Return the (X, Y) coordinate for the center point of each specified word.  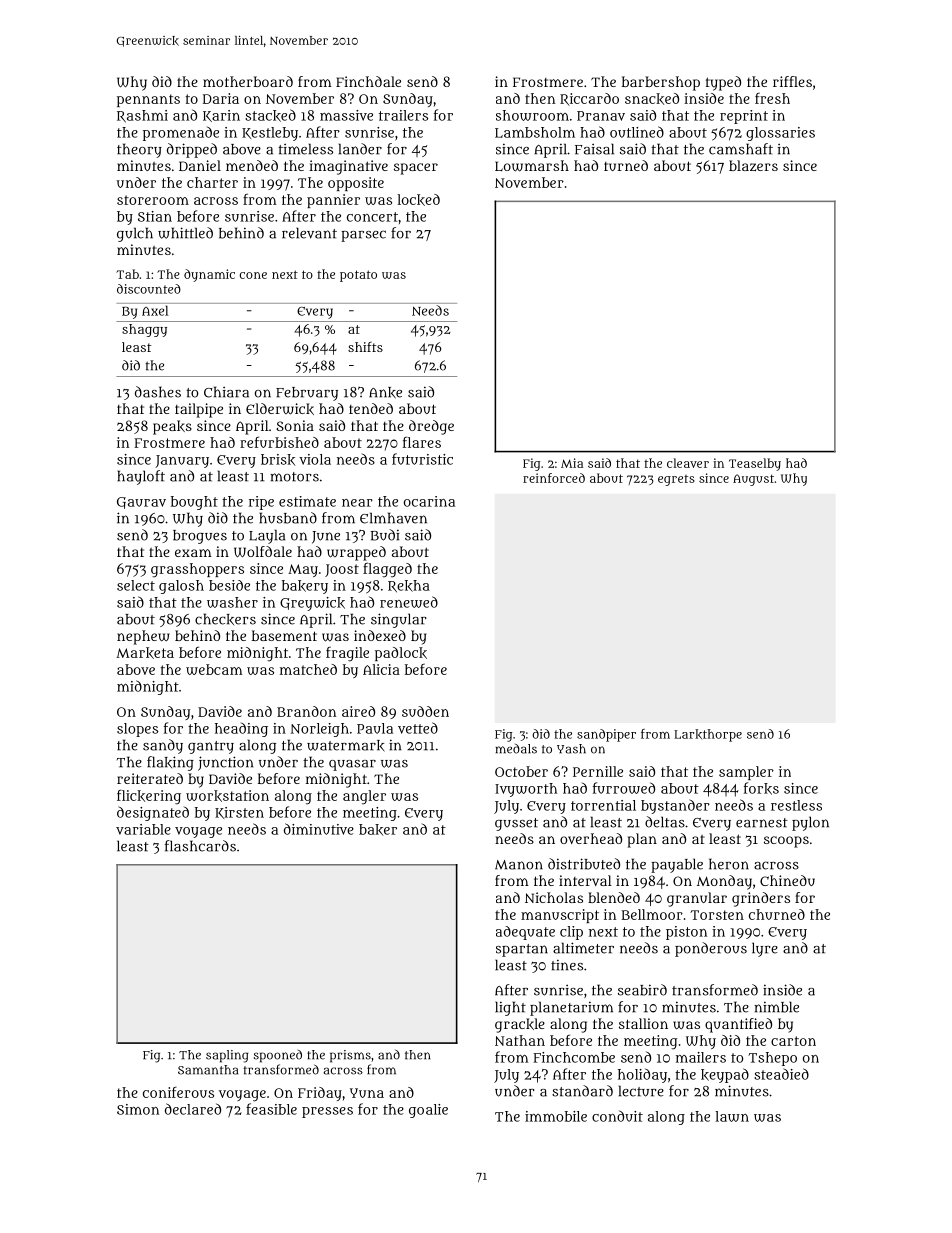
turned (626, 165)
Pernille (598, 771)
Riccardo (589, 99)
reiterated (150, 778)
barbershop (661, 83)
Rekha (409, 586)
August (753, 480)
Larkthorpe (708, 735)
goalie (428, 1111)
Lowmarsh (532, 166)
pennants (148, 100)
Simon (138, 1109)
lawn (732, 1116)
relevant (309, 233)
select (136, 585)
